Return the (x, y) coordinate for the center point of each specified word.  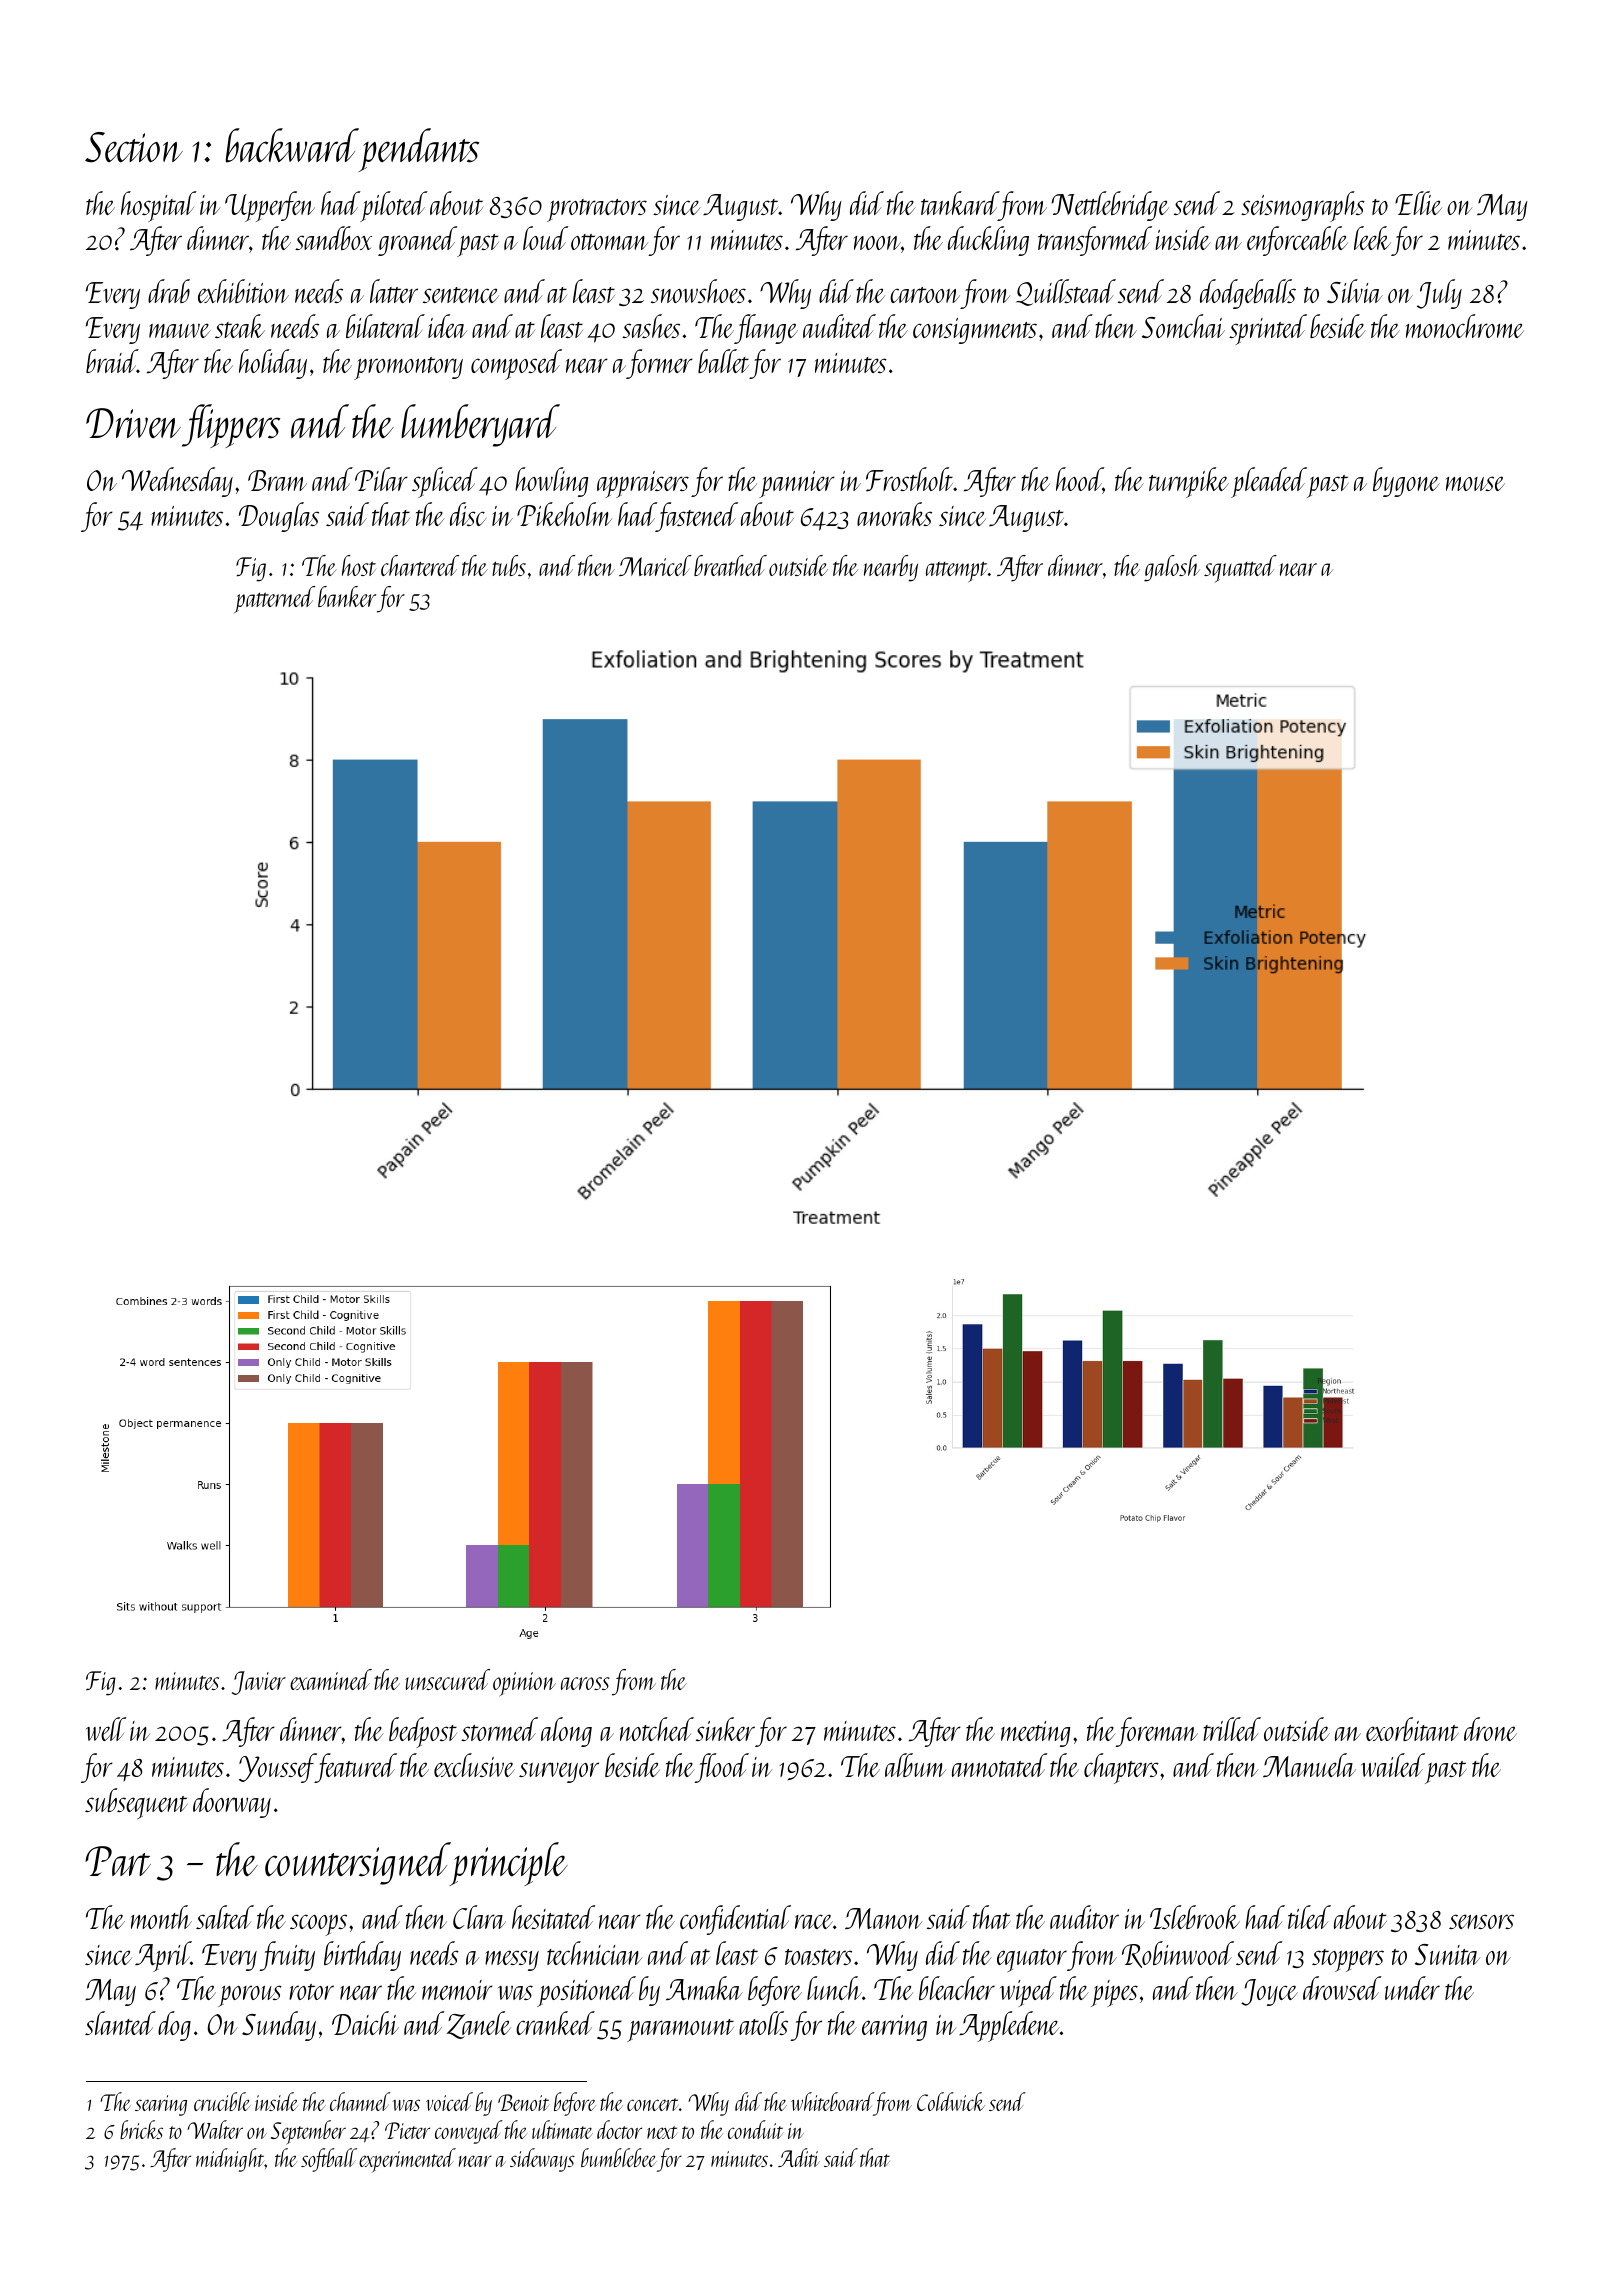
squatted (1240, 569)
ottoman (609, 242)
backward (292, 145)
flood (722, 1768)
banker (347, 596)
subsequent (136, 1803)
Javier (259, 1683)
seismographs (1303, 206)
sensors (1481, 1921)
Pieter (407, 2130)
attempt (956, 571)
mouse (1475, 483)
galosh (1172, 568)
